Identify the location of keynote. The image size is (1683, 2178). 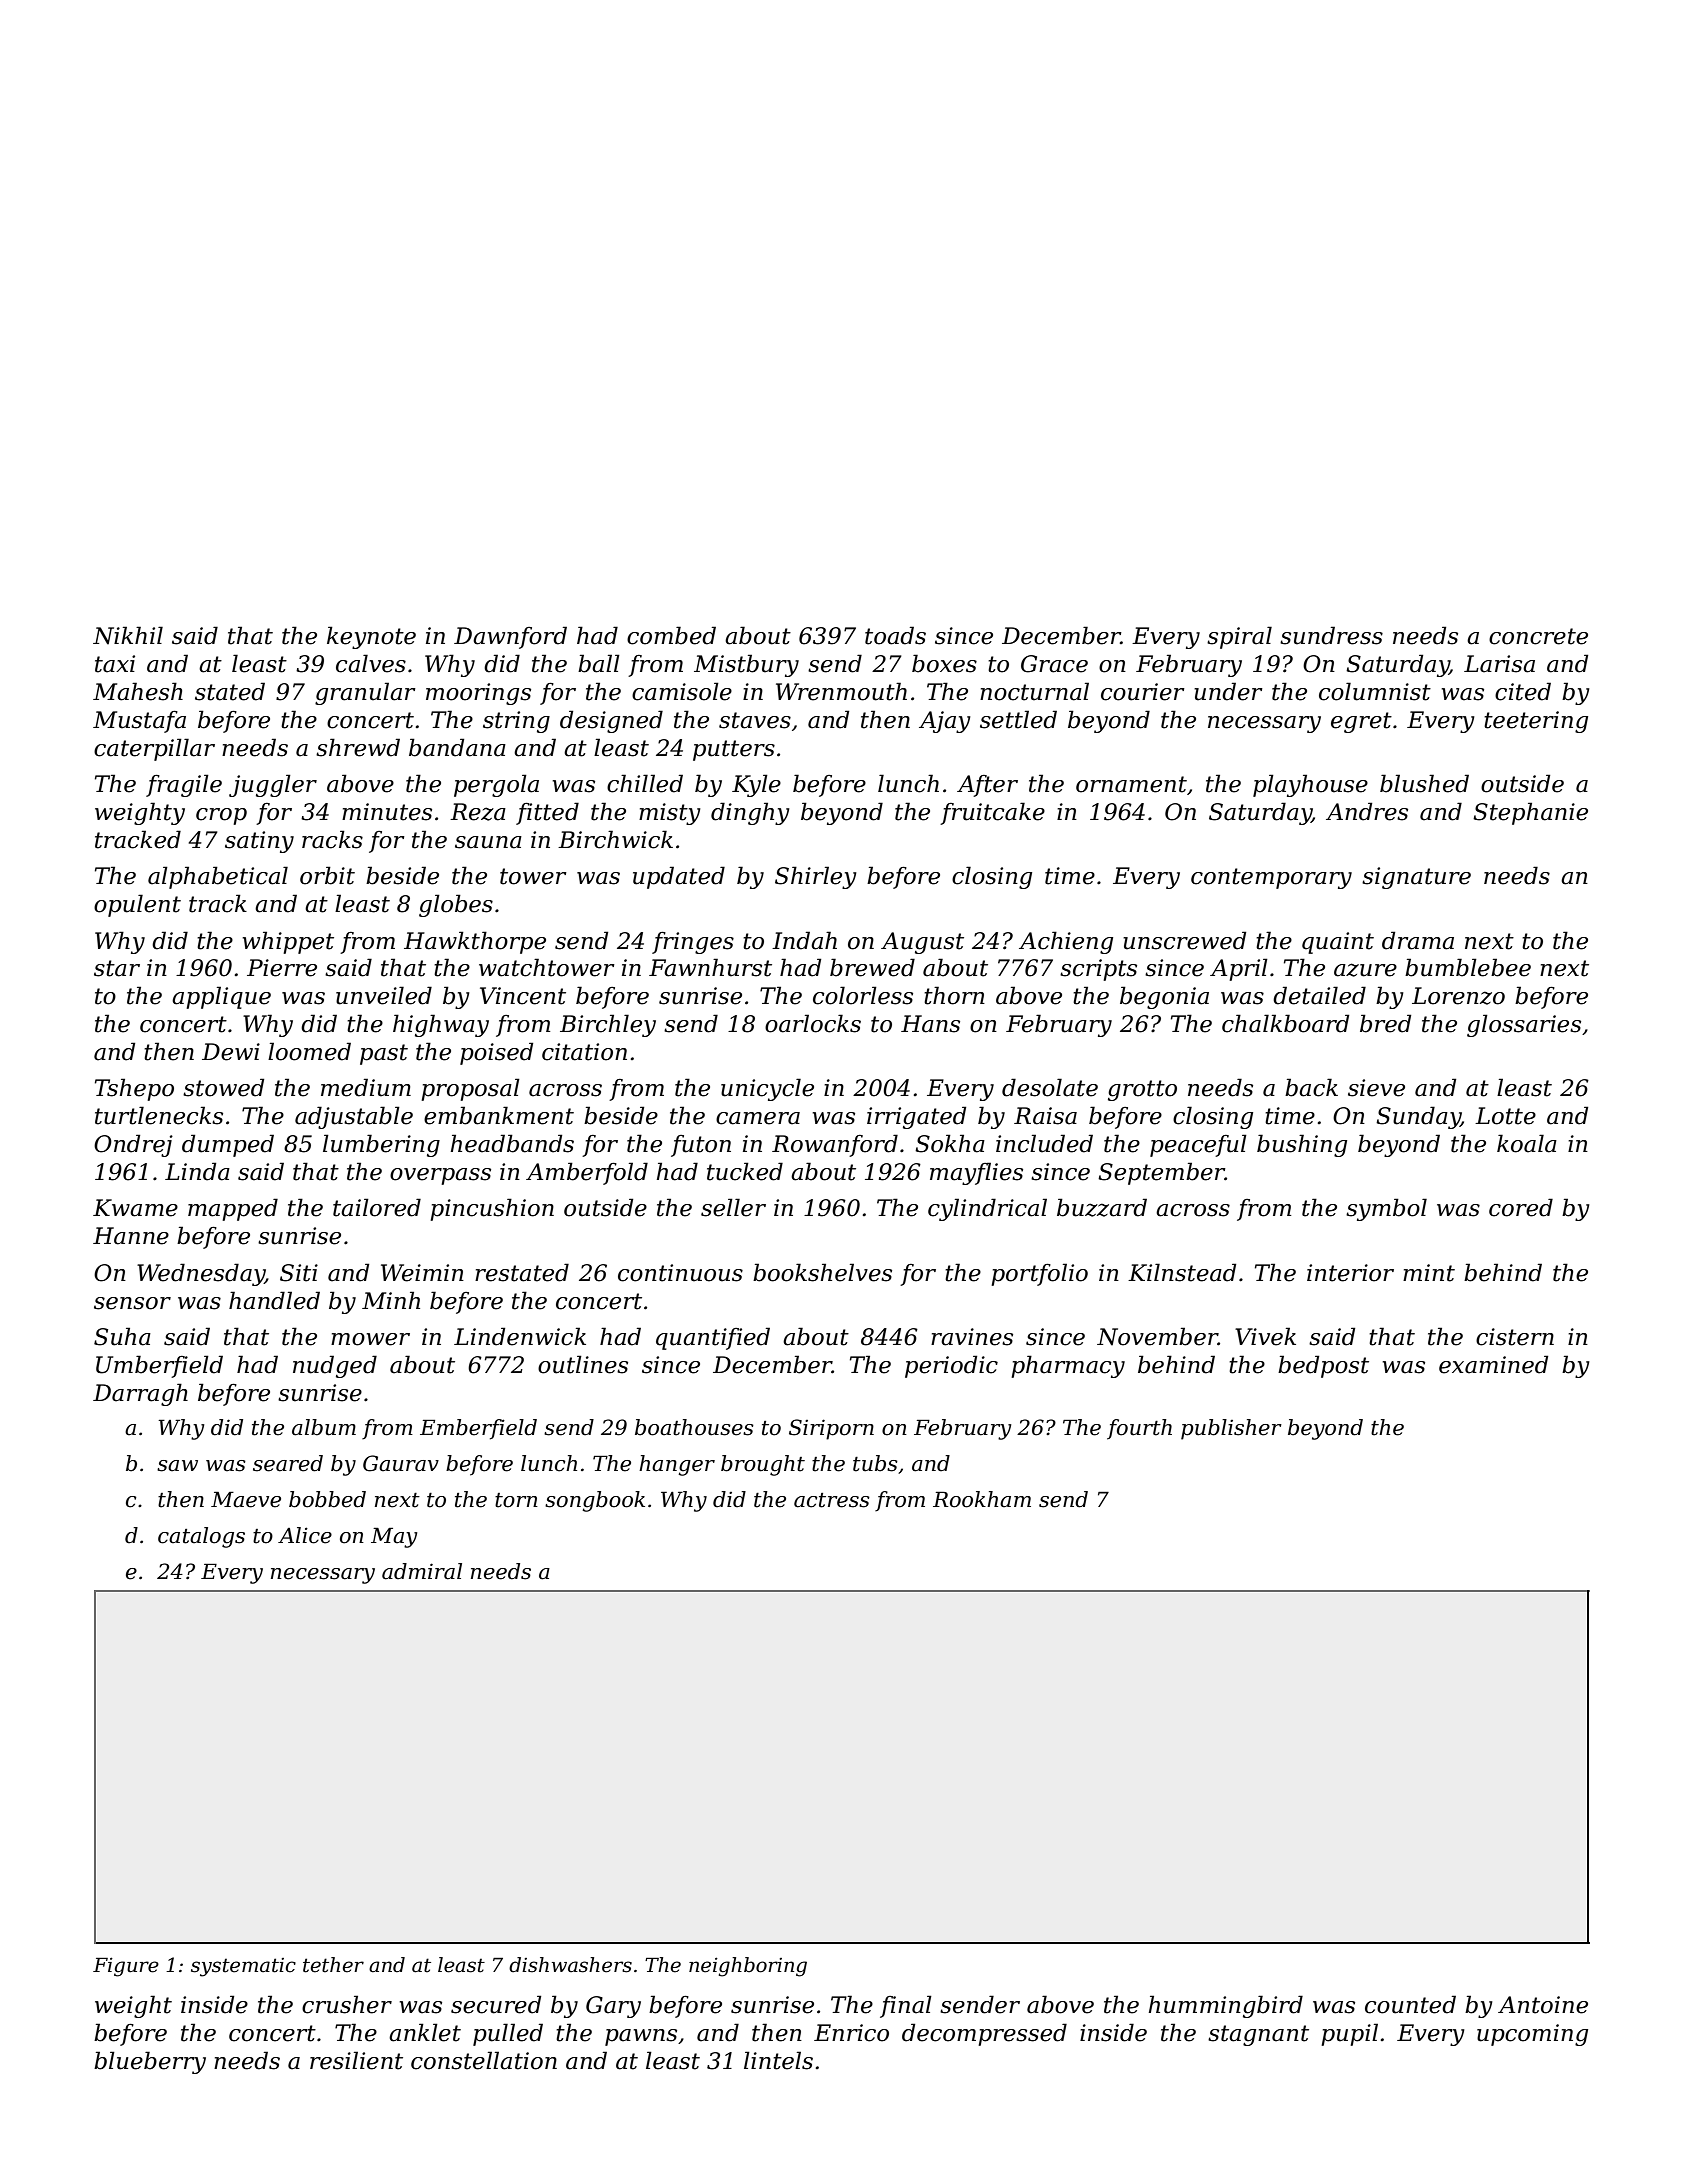
(371, 637).
